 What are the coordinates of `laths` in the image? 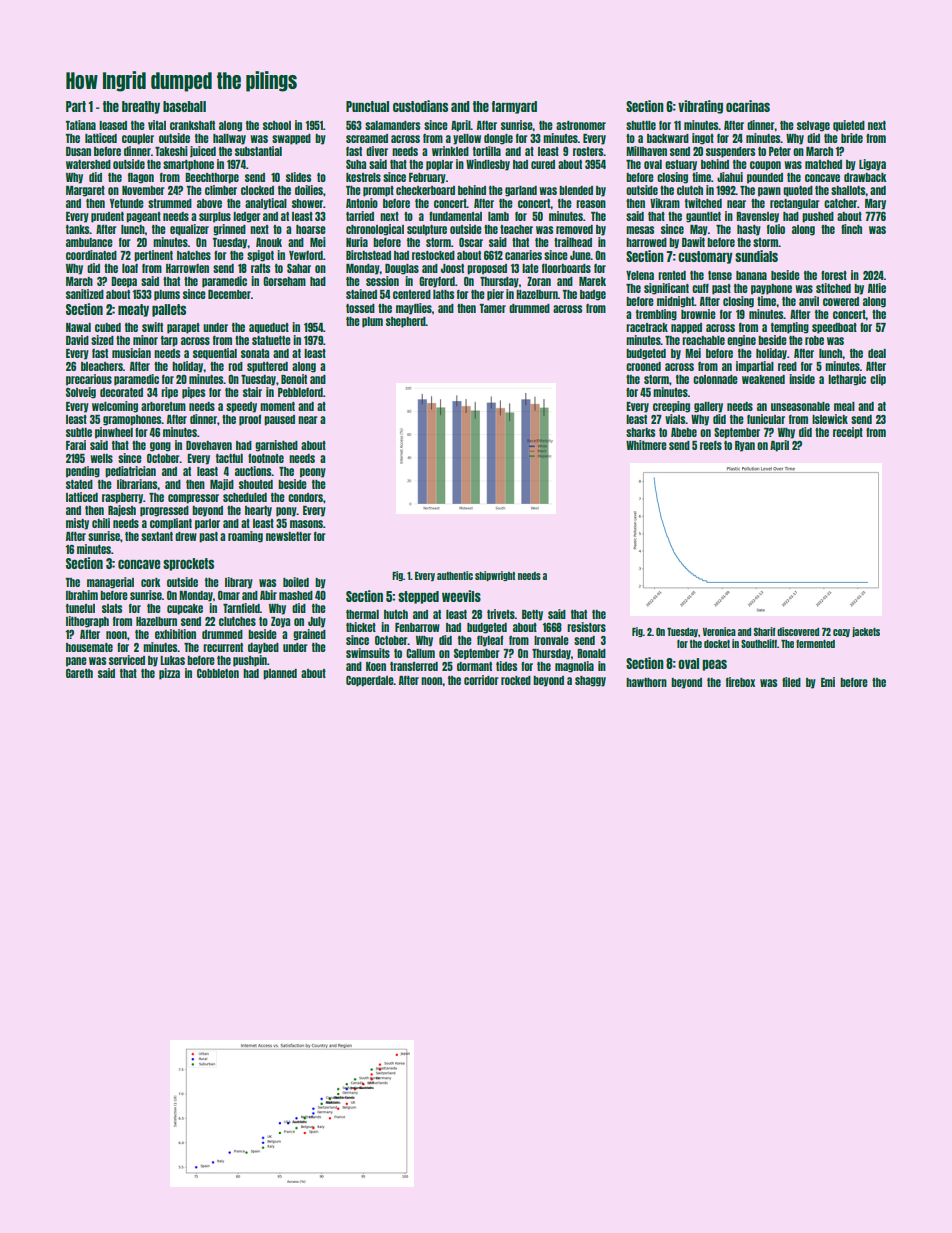 It's located at (444, 294).
